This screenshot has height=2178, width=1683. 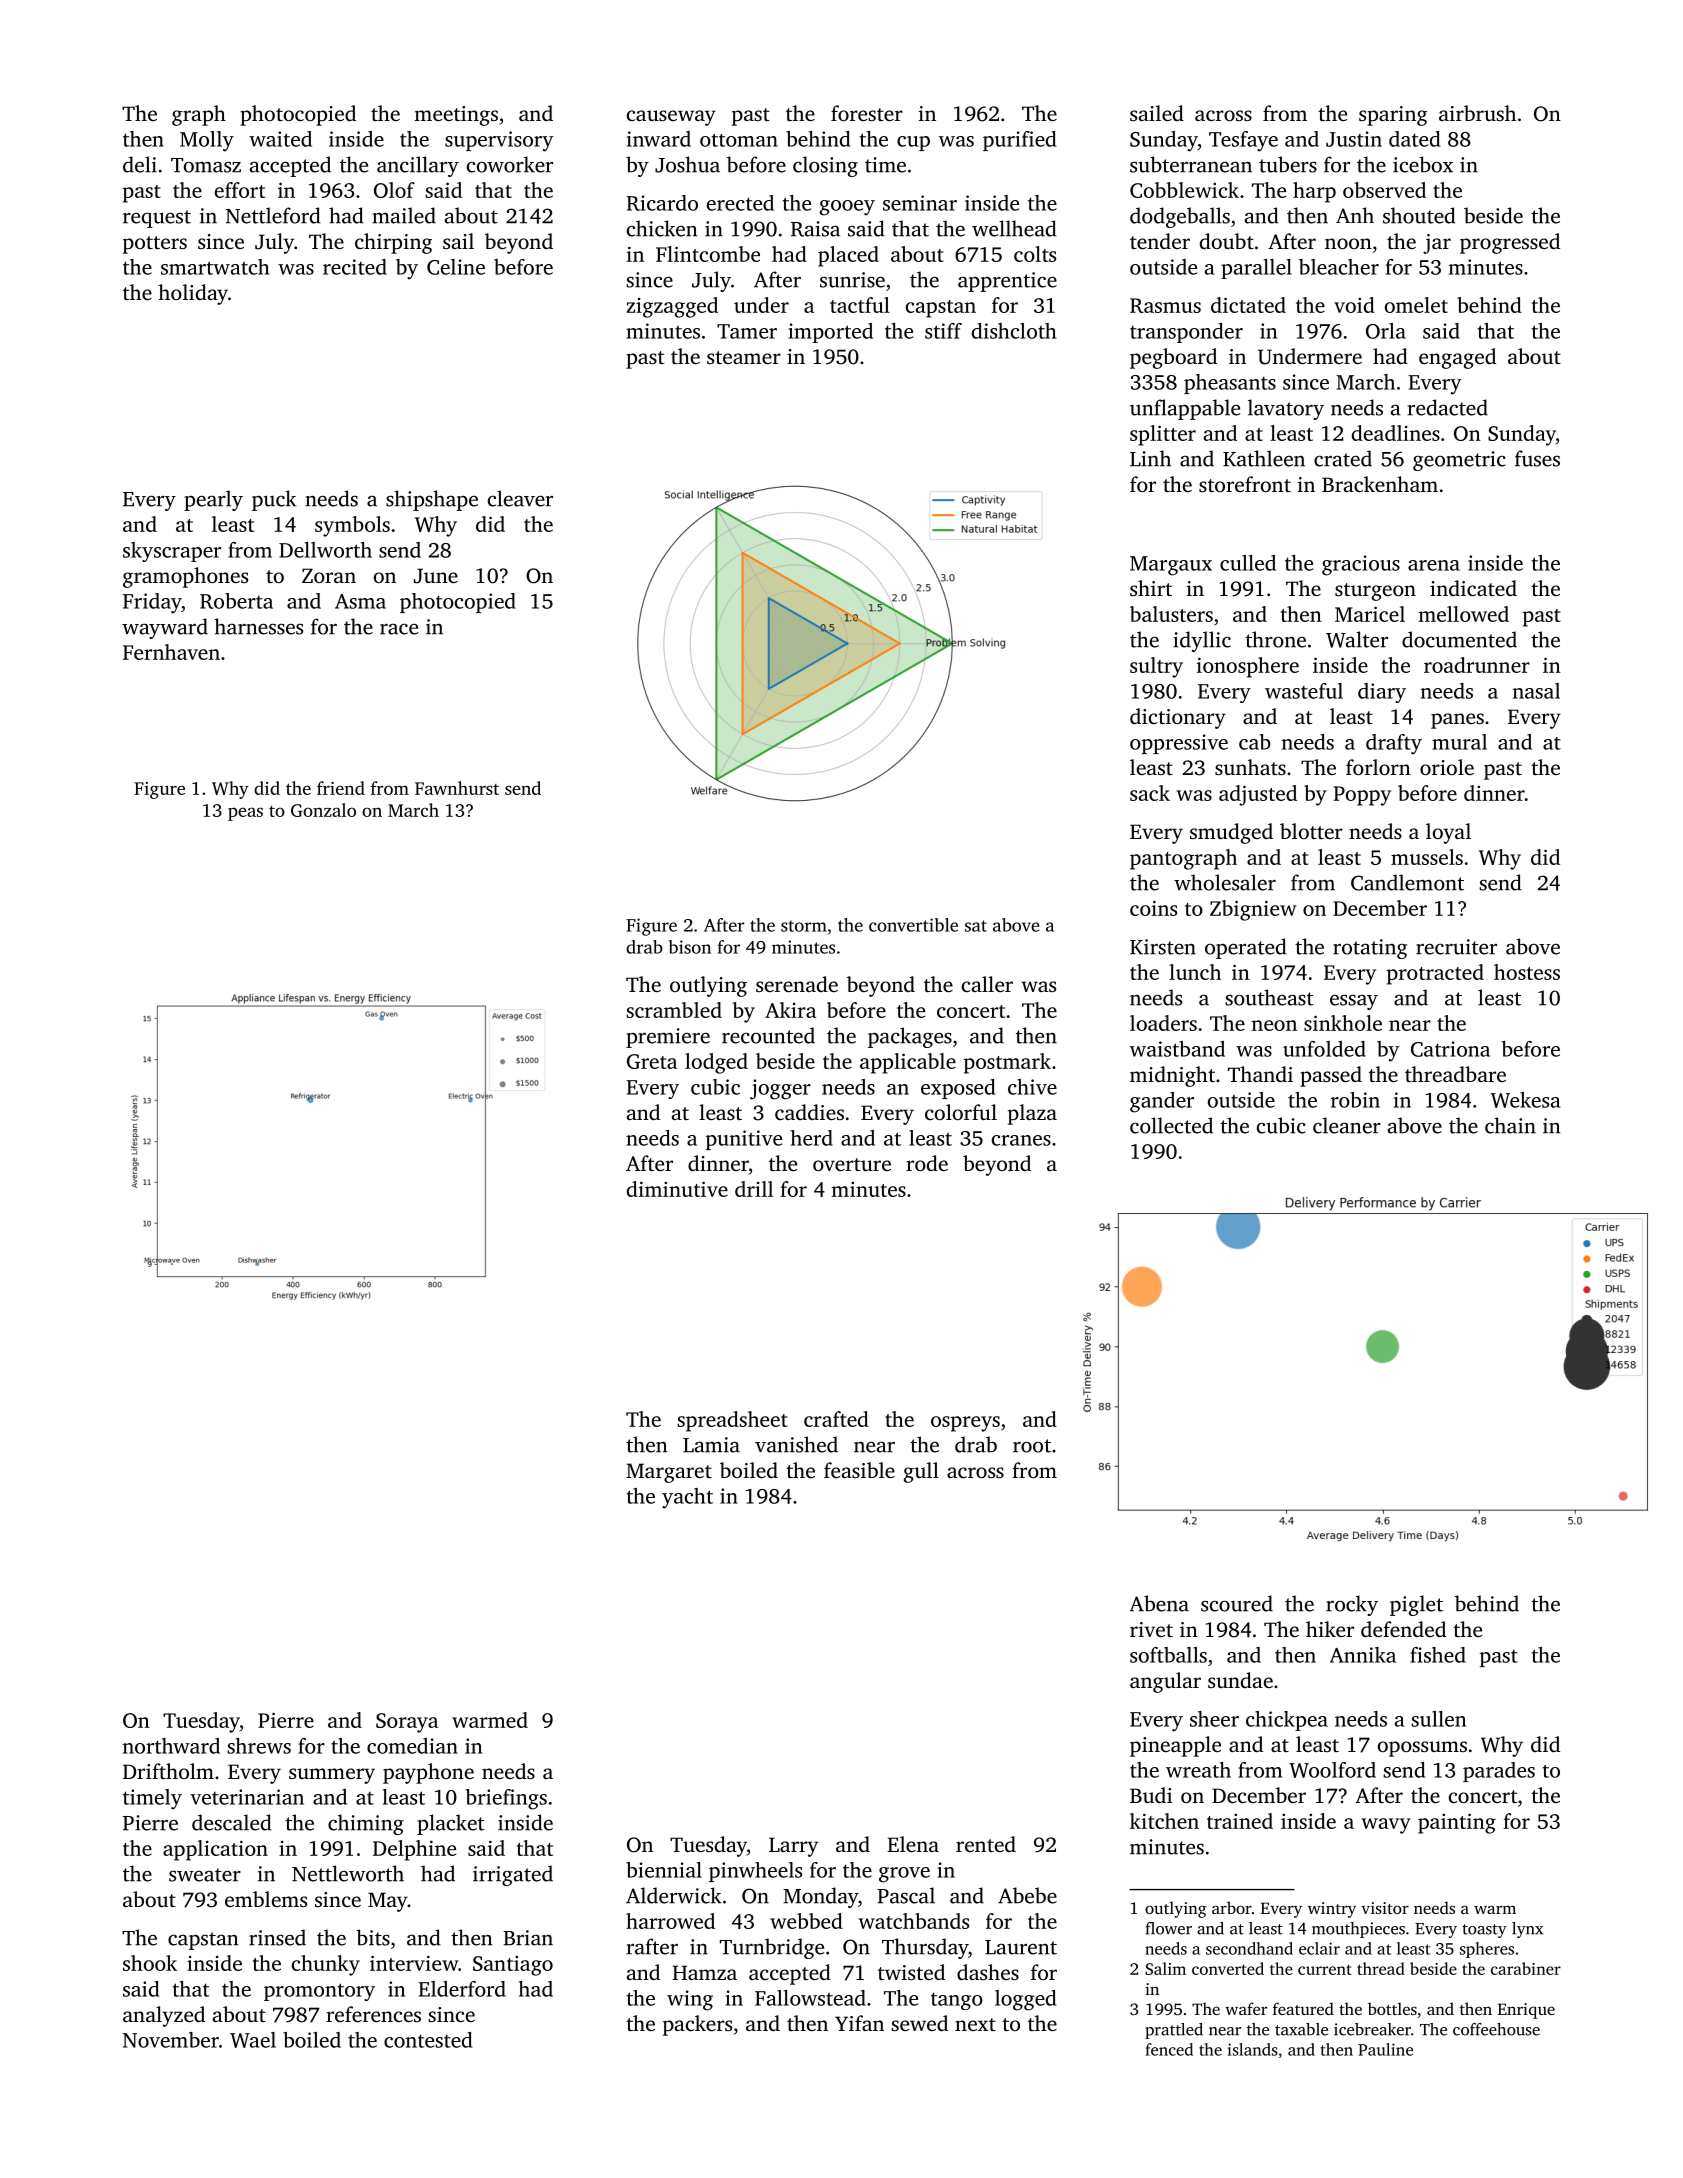 I want to click on airbrush, so click(x=1477, y=113).
